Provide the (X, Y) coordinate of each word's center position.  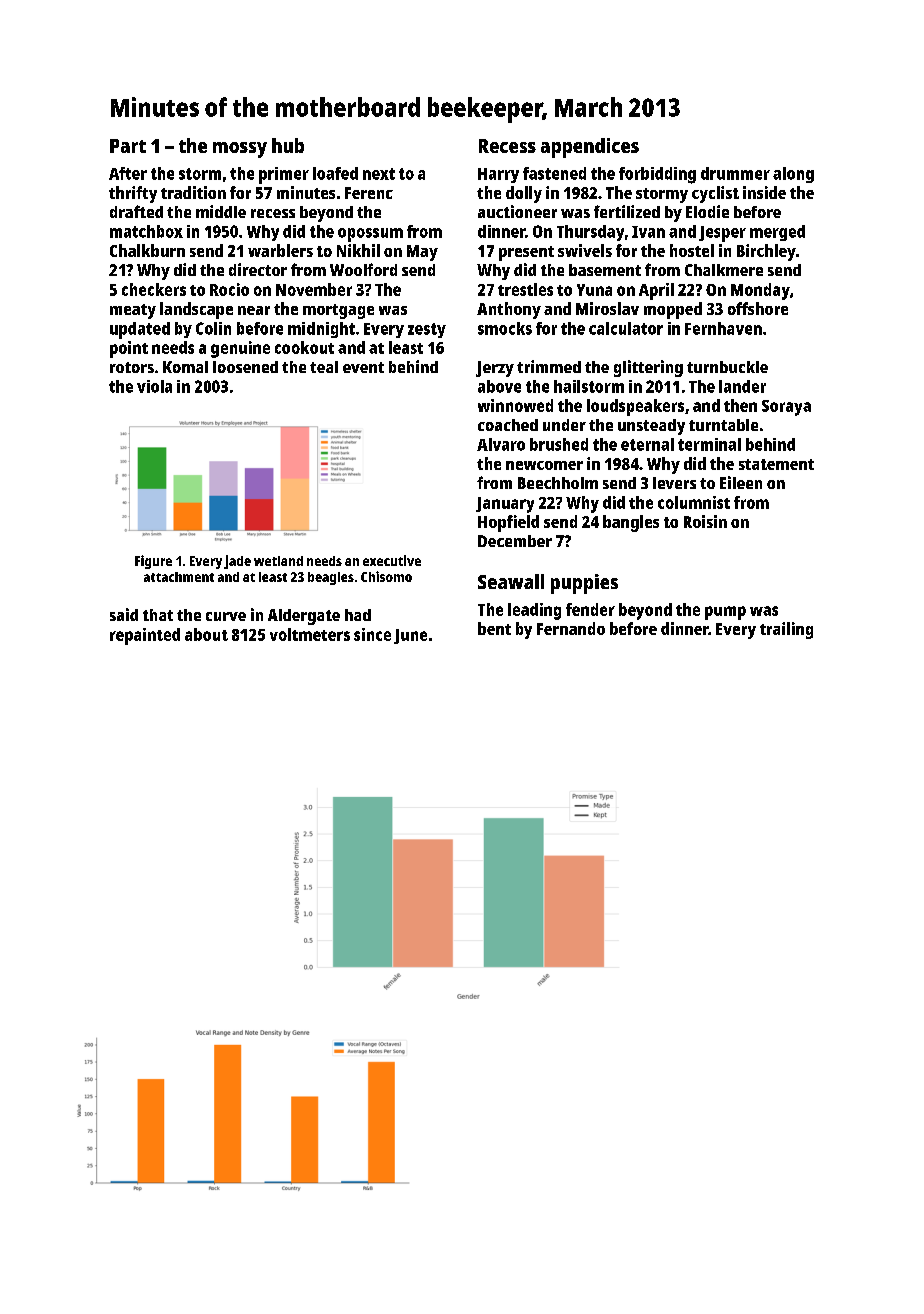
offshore (758, 308)
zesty (427, 330)
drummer (735, 173)
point (129, 349)
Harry (498, 175)
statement (776, 464)
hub (288, 145)
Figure (153, 562)
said (124, 614)
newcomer (544, 465)
